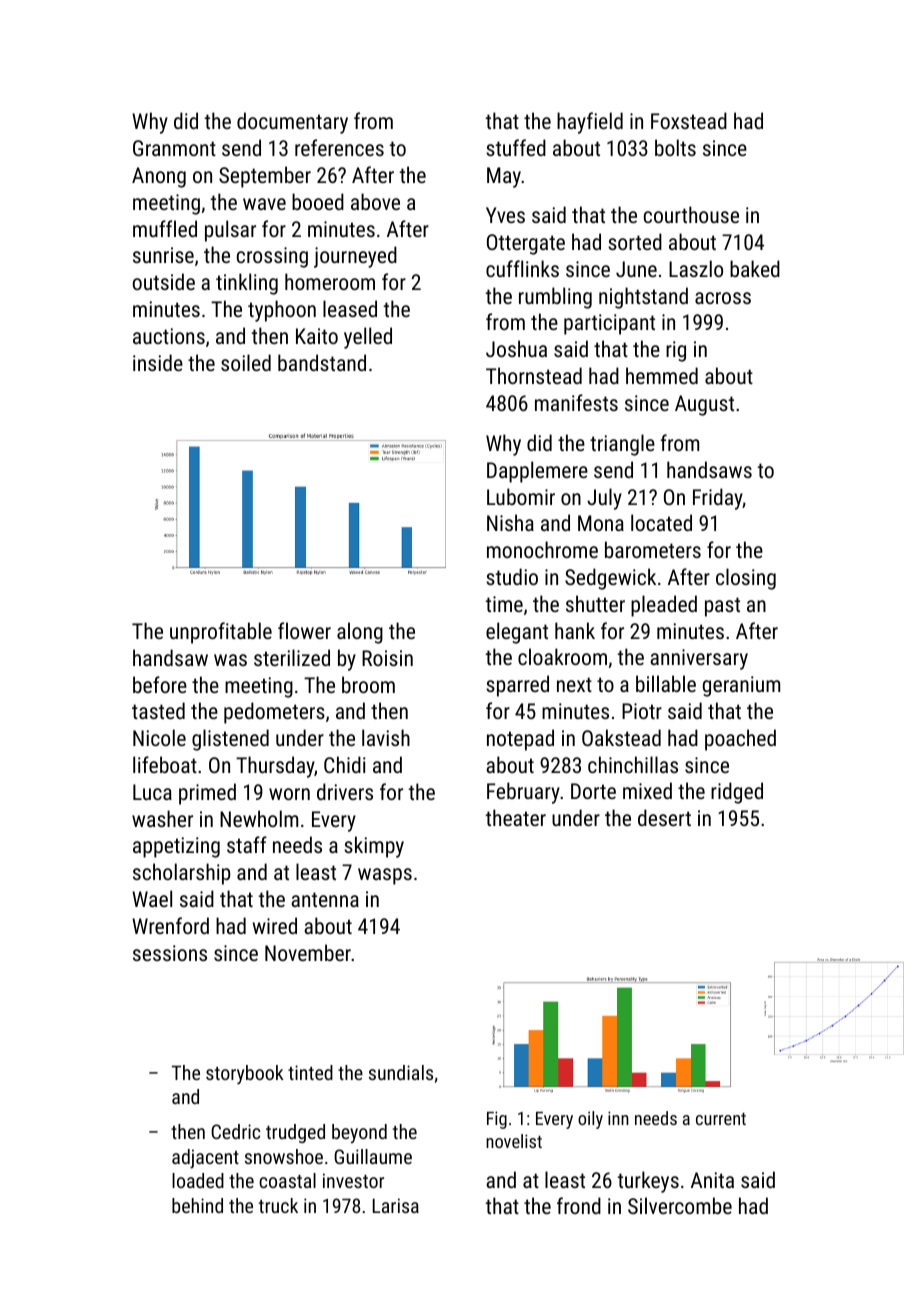 Image resolution: width=924 pixels, height=1314 pixels. What do you see at coordinates (517, 633) in the page?
I see `elegant` at bounding box center [517, 633].
